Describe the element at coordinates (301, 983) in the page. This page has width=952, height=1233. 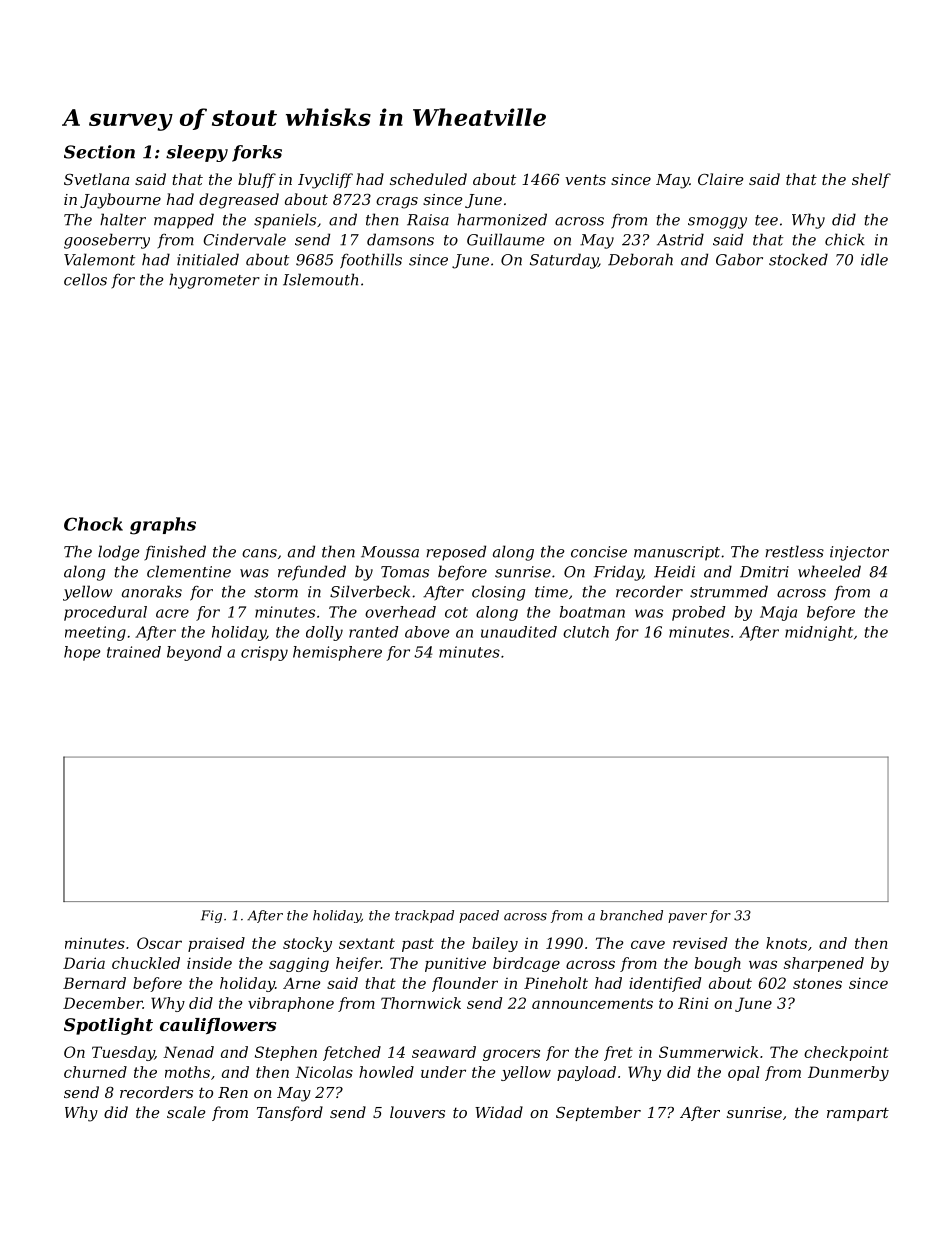
I see `Arne` at that location.
